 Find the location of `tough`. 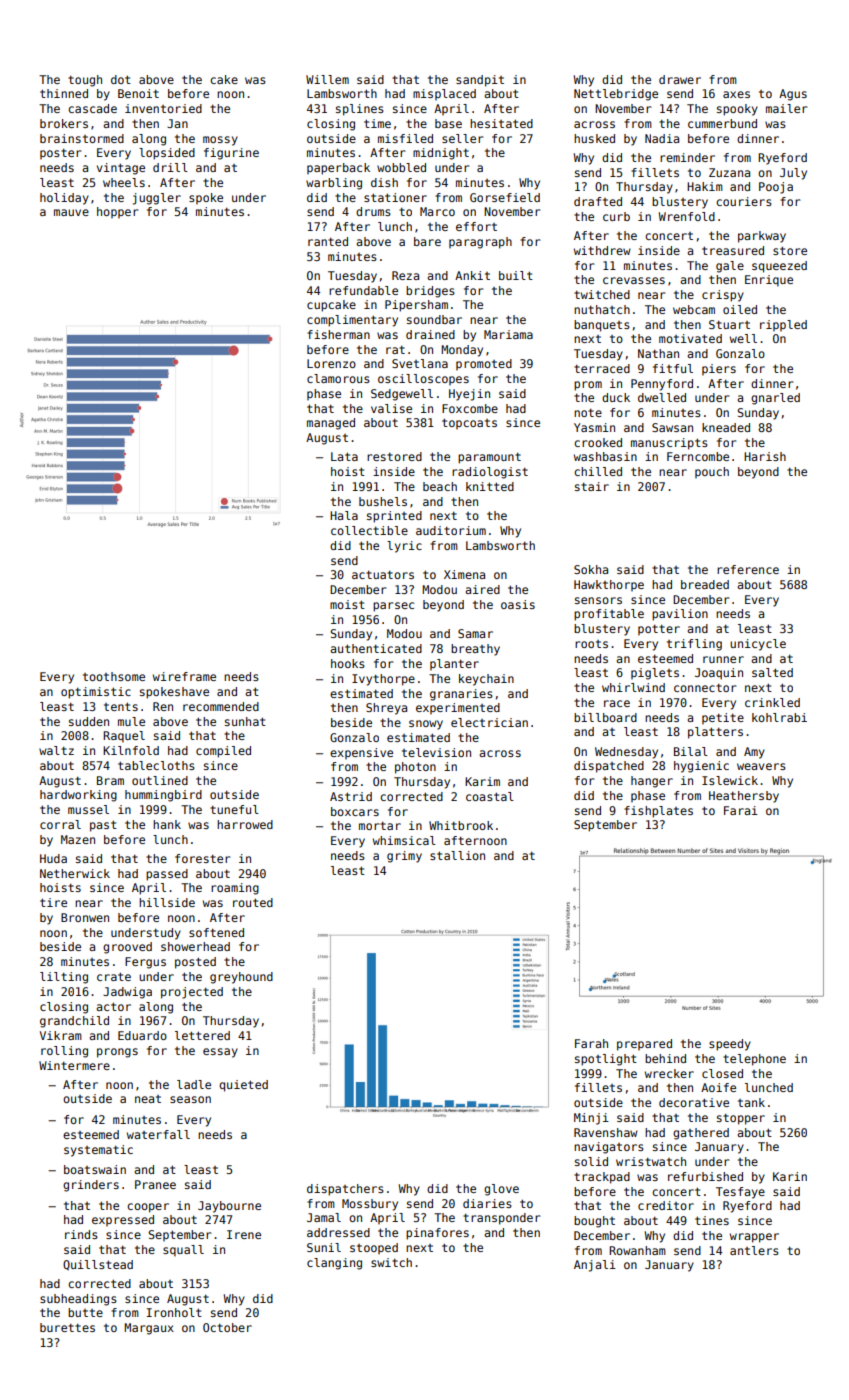

tough is located at coordinates (85, 81).
